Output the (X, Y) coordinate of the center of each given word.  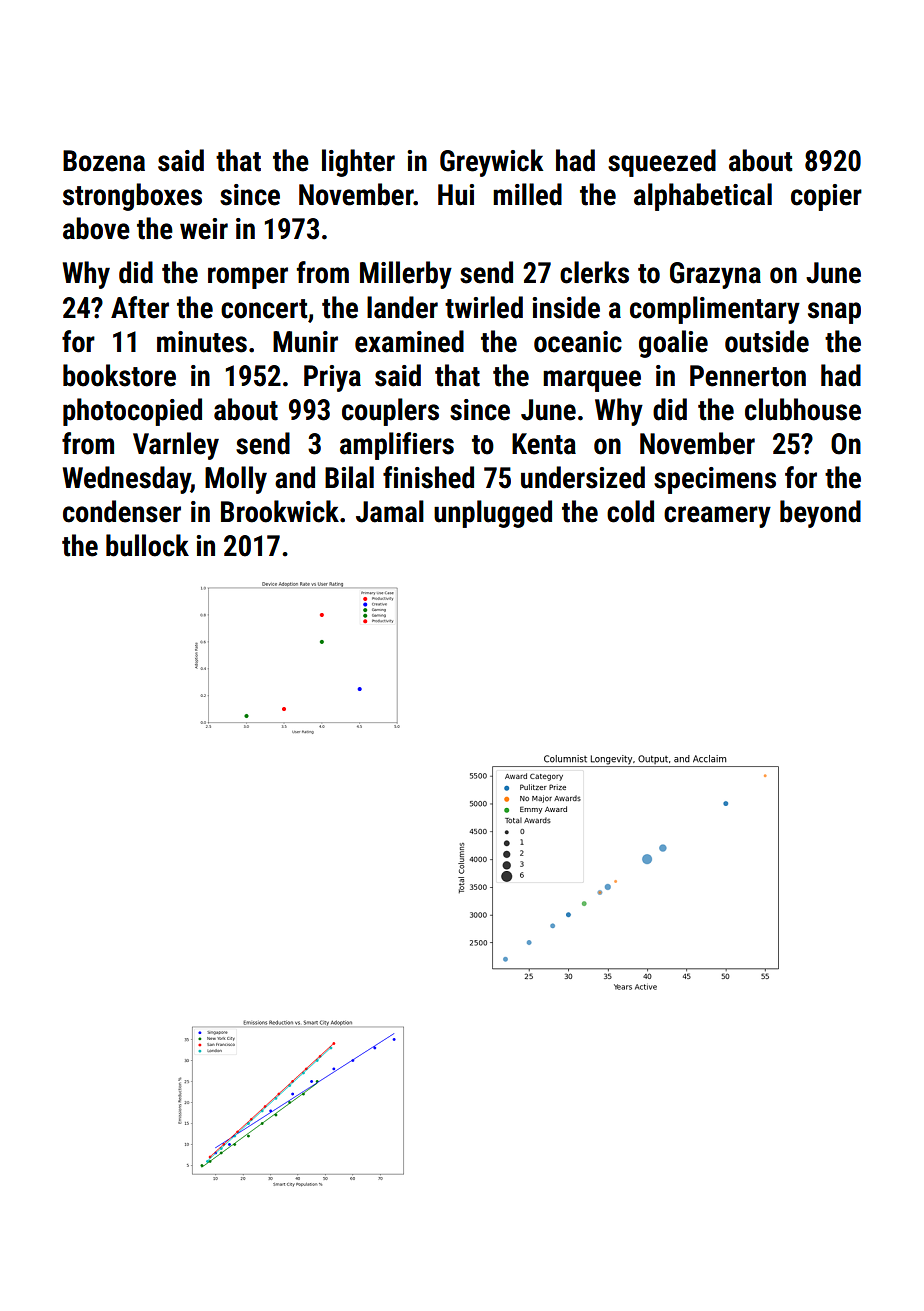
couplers (390, 412)
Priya (332, 378)
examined (409, 341)
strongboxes (132, 197)
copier (826, 197)
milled (527, 194)
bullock (147, 545)
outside (767, 341)
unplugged (493, 514)
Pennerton (748, 376)
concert (264, 309)
